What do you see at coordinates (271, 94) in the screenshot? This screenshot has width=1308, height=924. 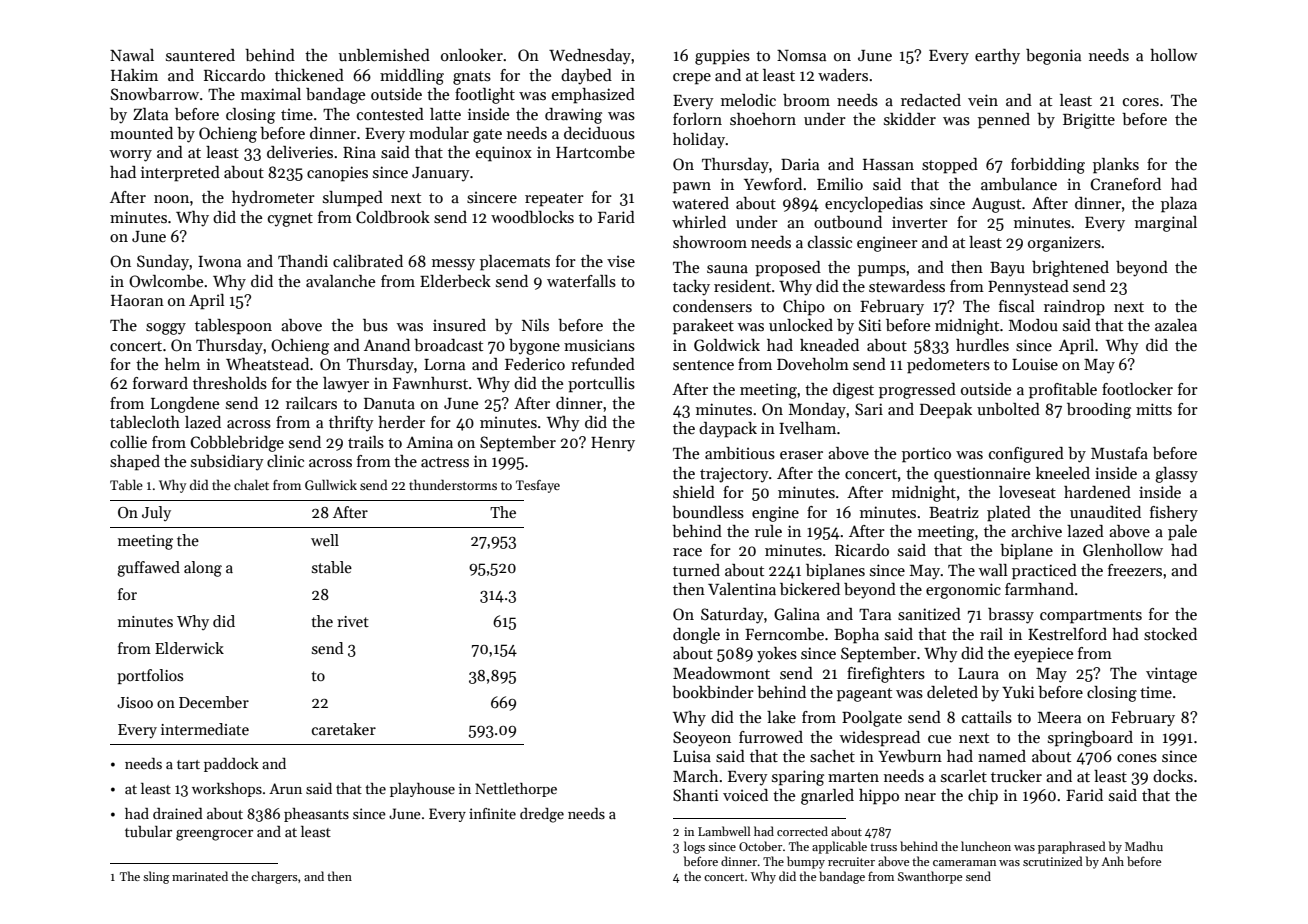 I see `maximal` at bounding box center [271, 94].
